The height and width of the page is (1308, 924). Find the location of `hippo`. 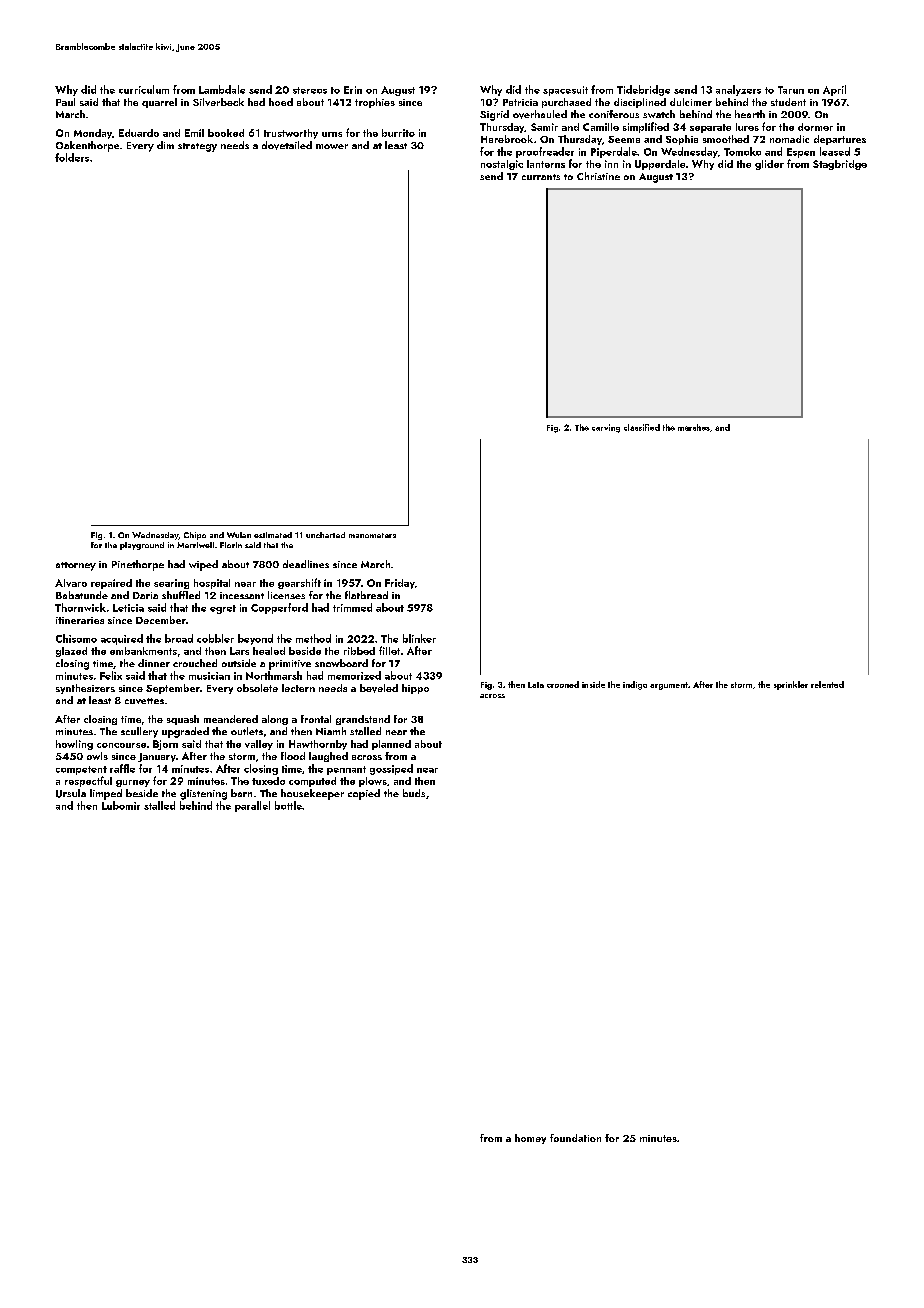

hippo is located at coordinates (415, 689).
